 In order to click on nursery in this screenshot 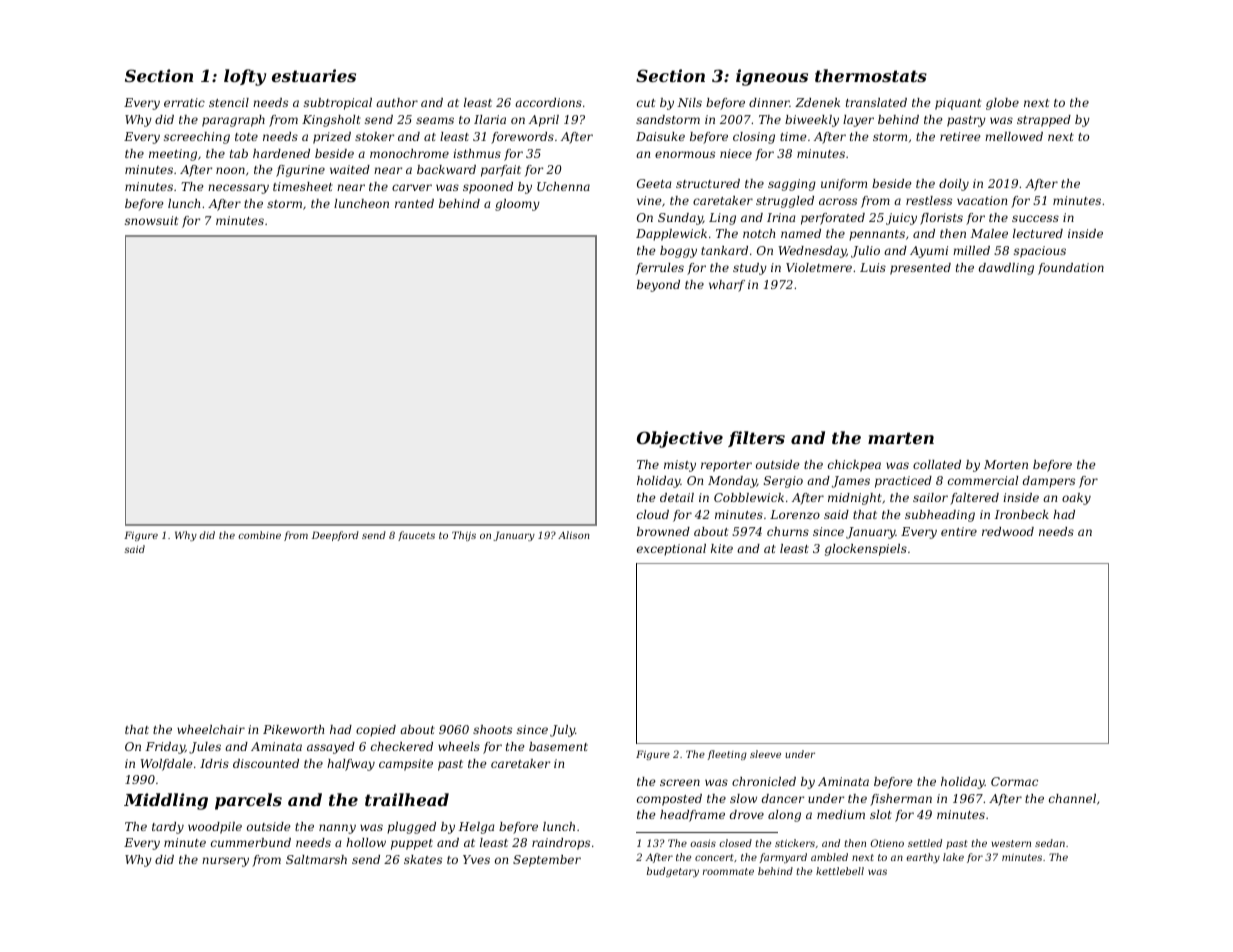, I will do `click(225, 862)`.
